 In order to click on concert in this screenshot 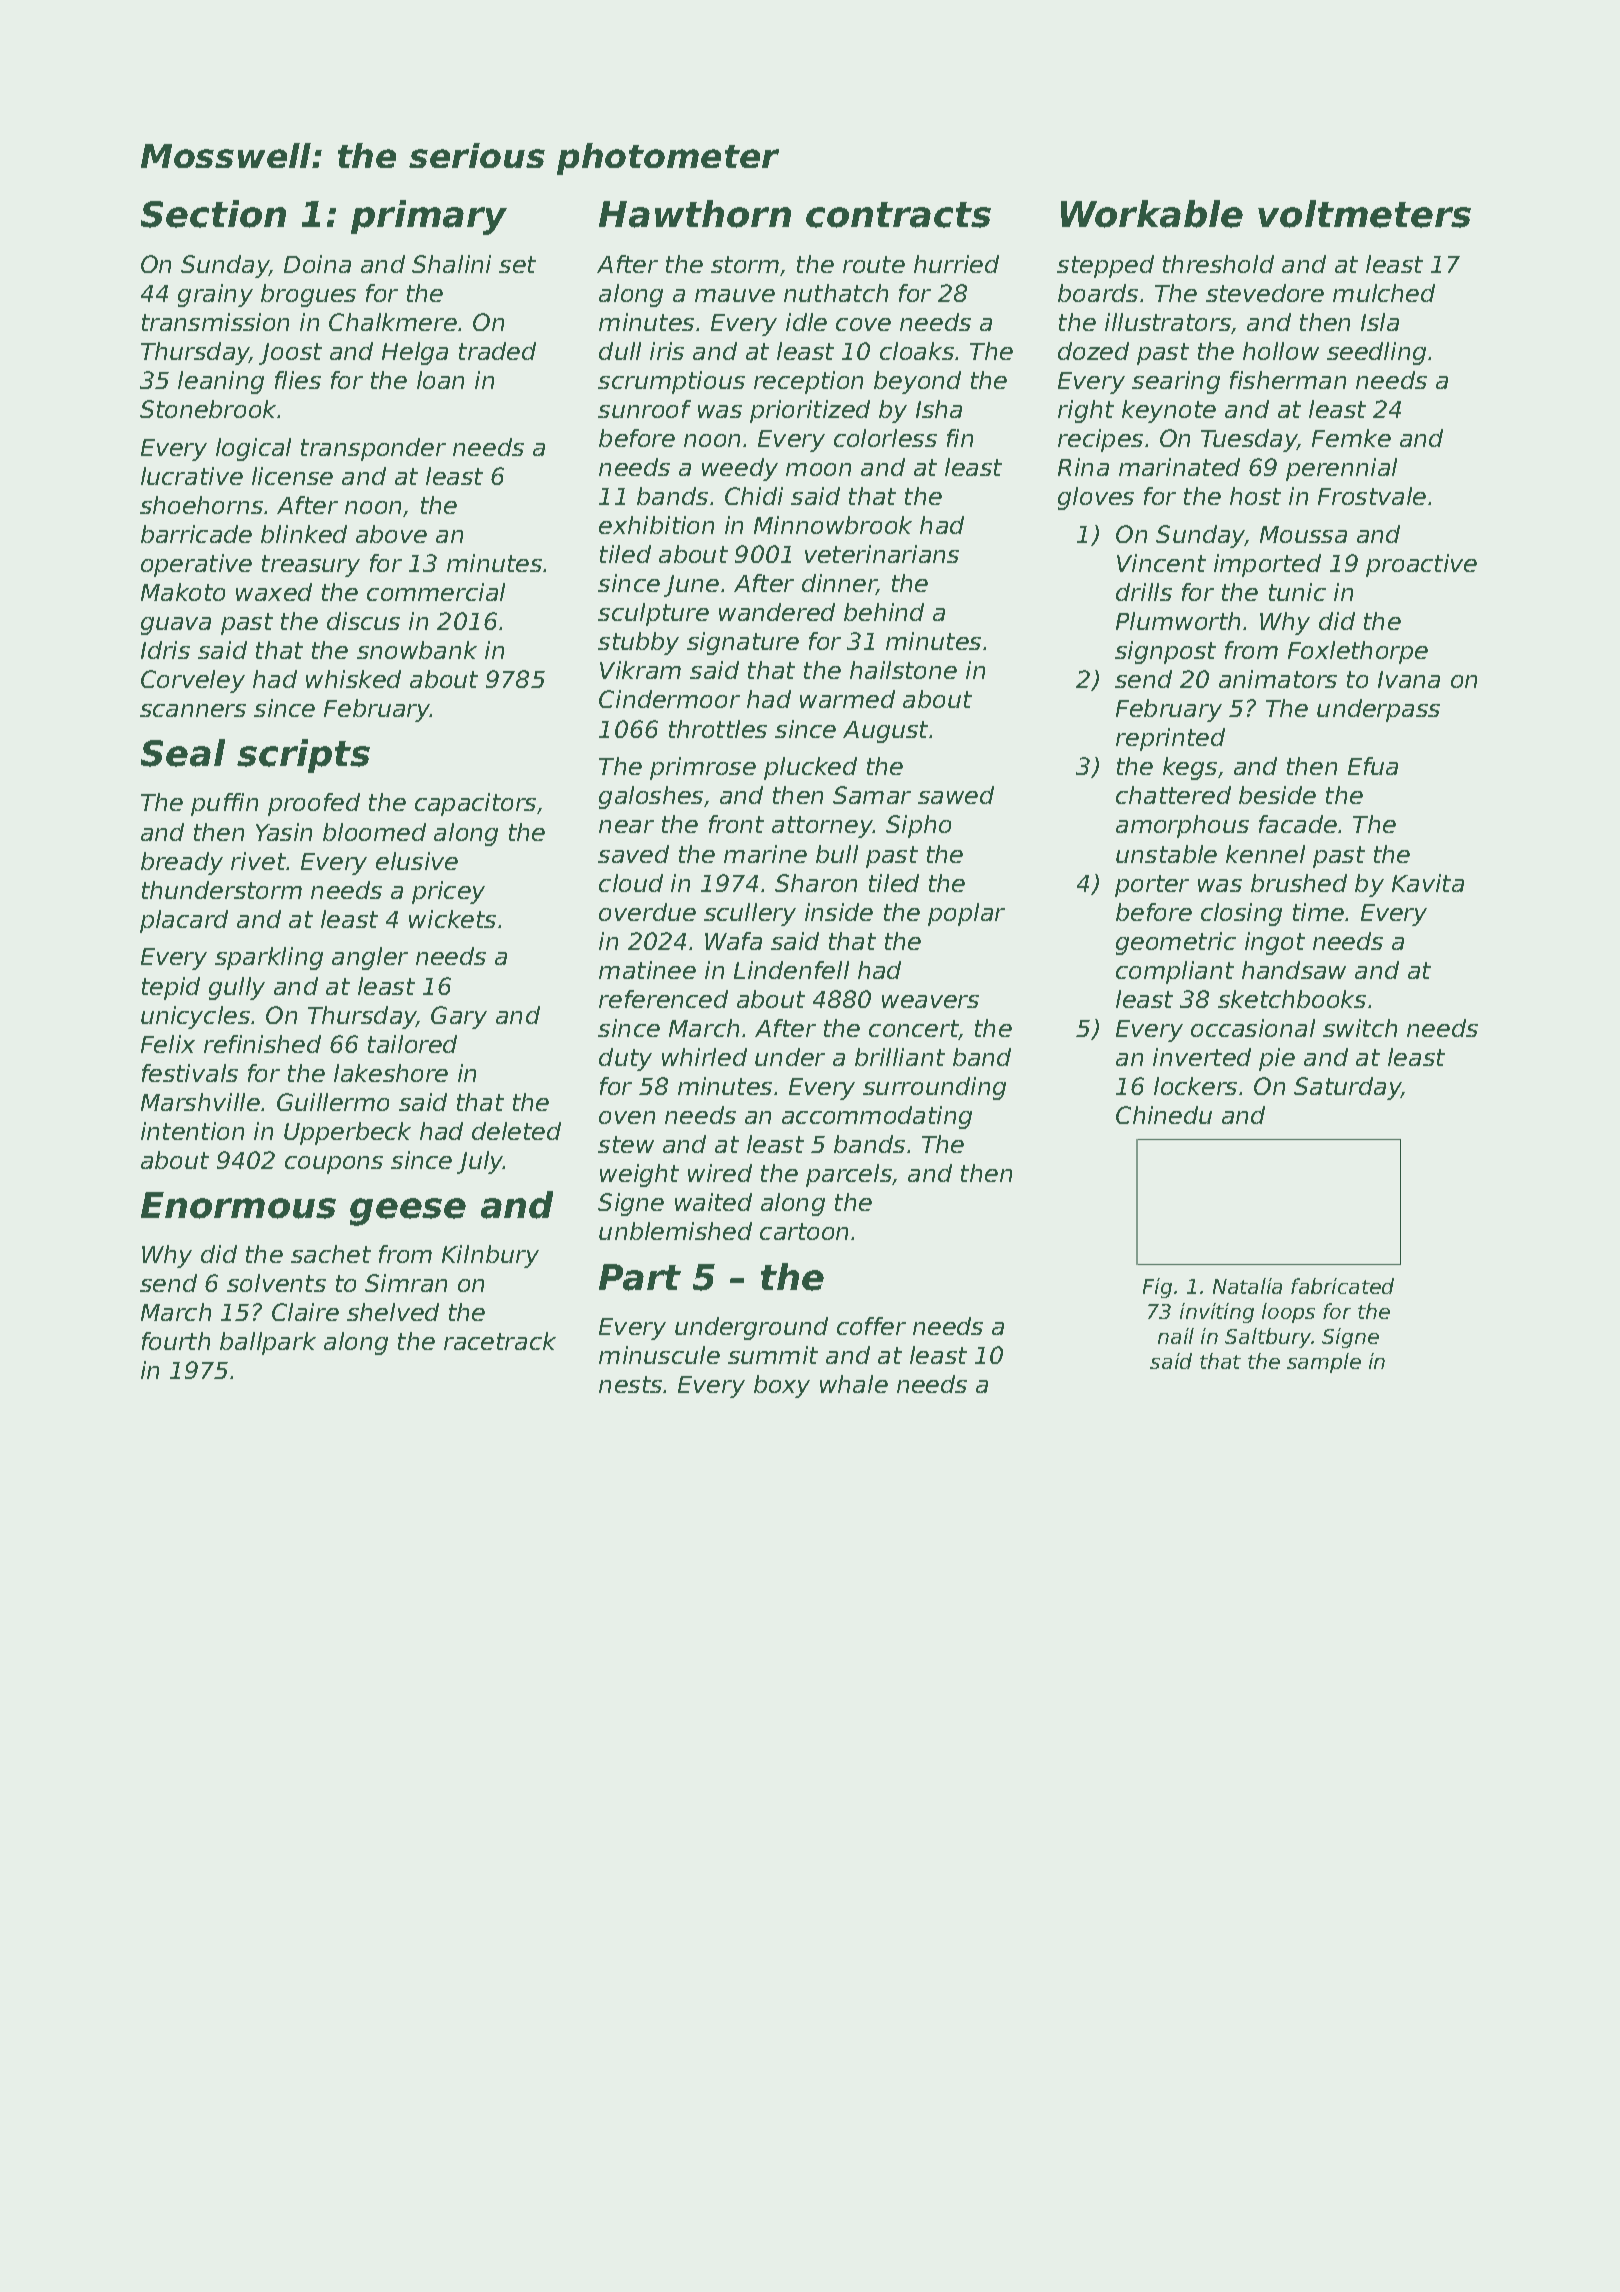, I will do `click(914, 1030)`.
